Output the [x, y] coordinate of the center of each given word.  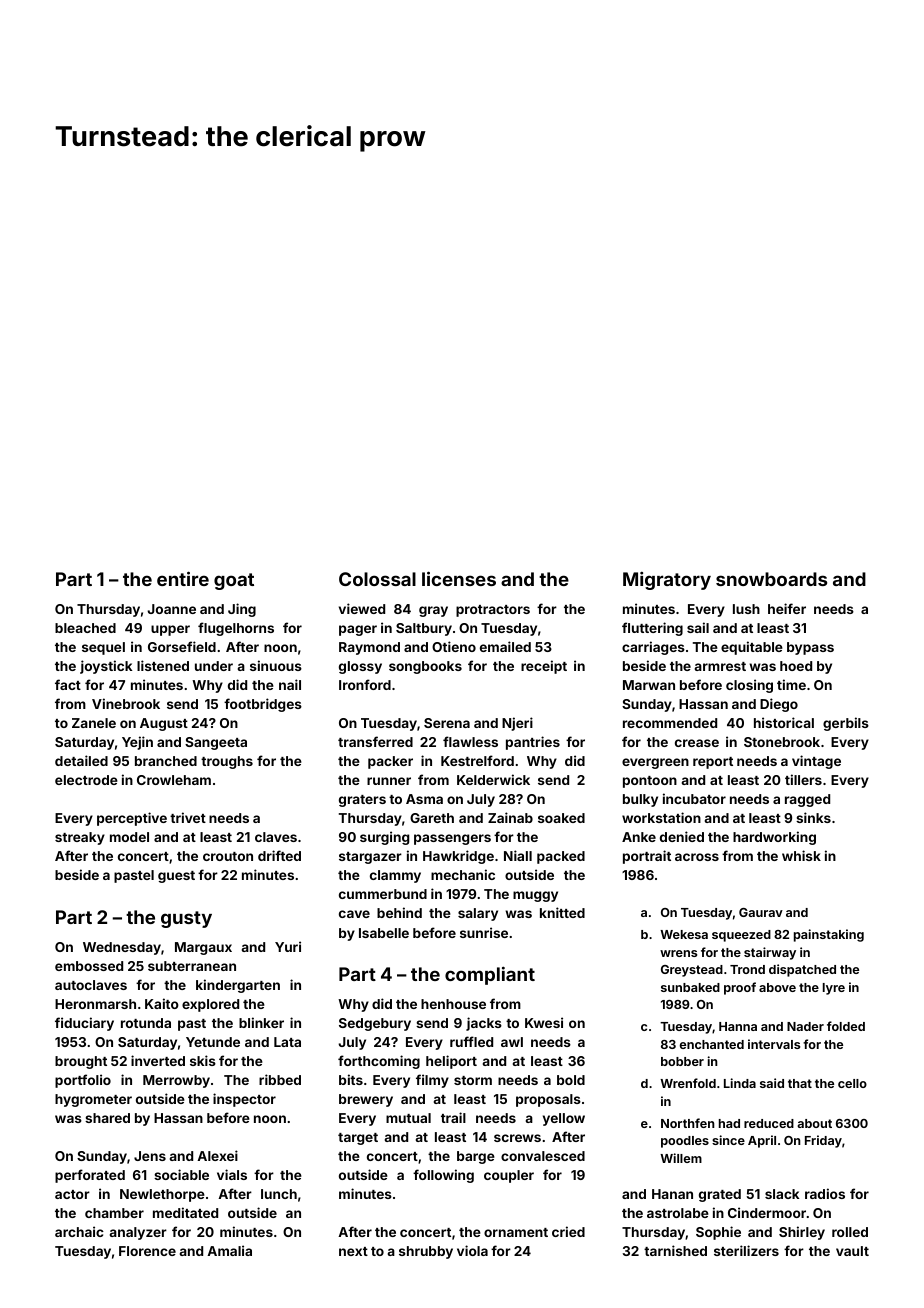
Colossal [377, 579]
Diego [779, 705]
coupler [509, 1176]
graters [362, 801]
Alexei [217, 1155]
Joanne [171, 609]
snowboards [771, 579]
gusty [186, 919]
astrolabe [678, 1213]
